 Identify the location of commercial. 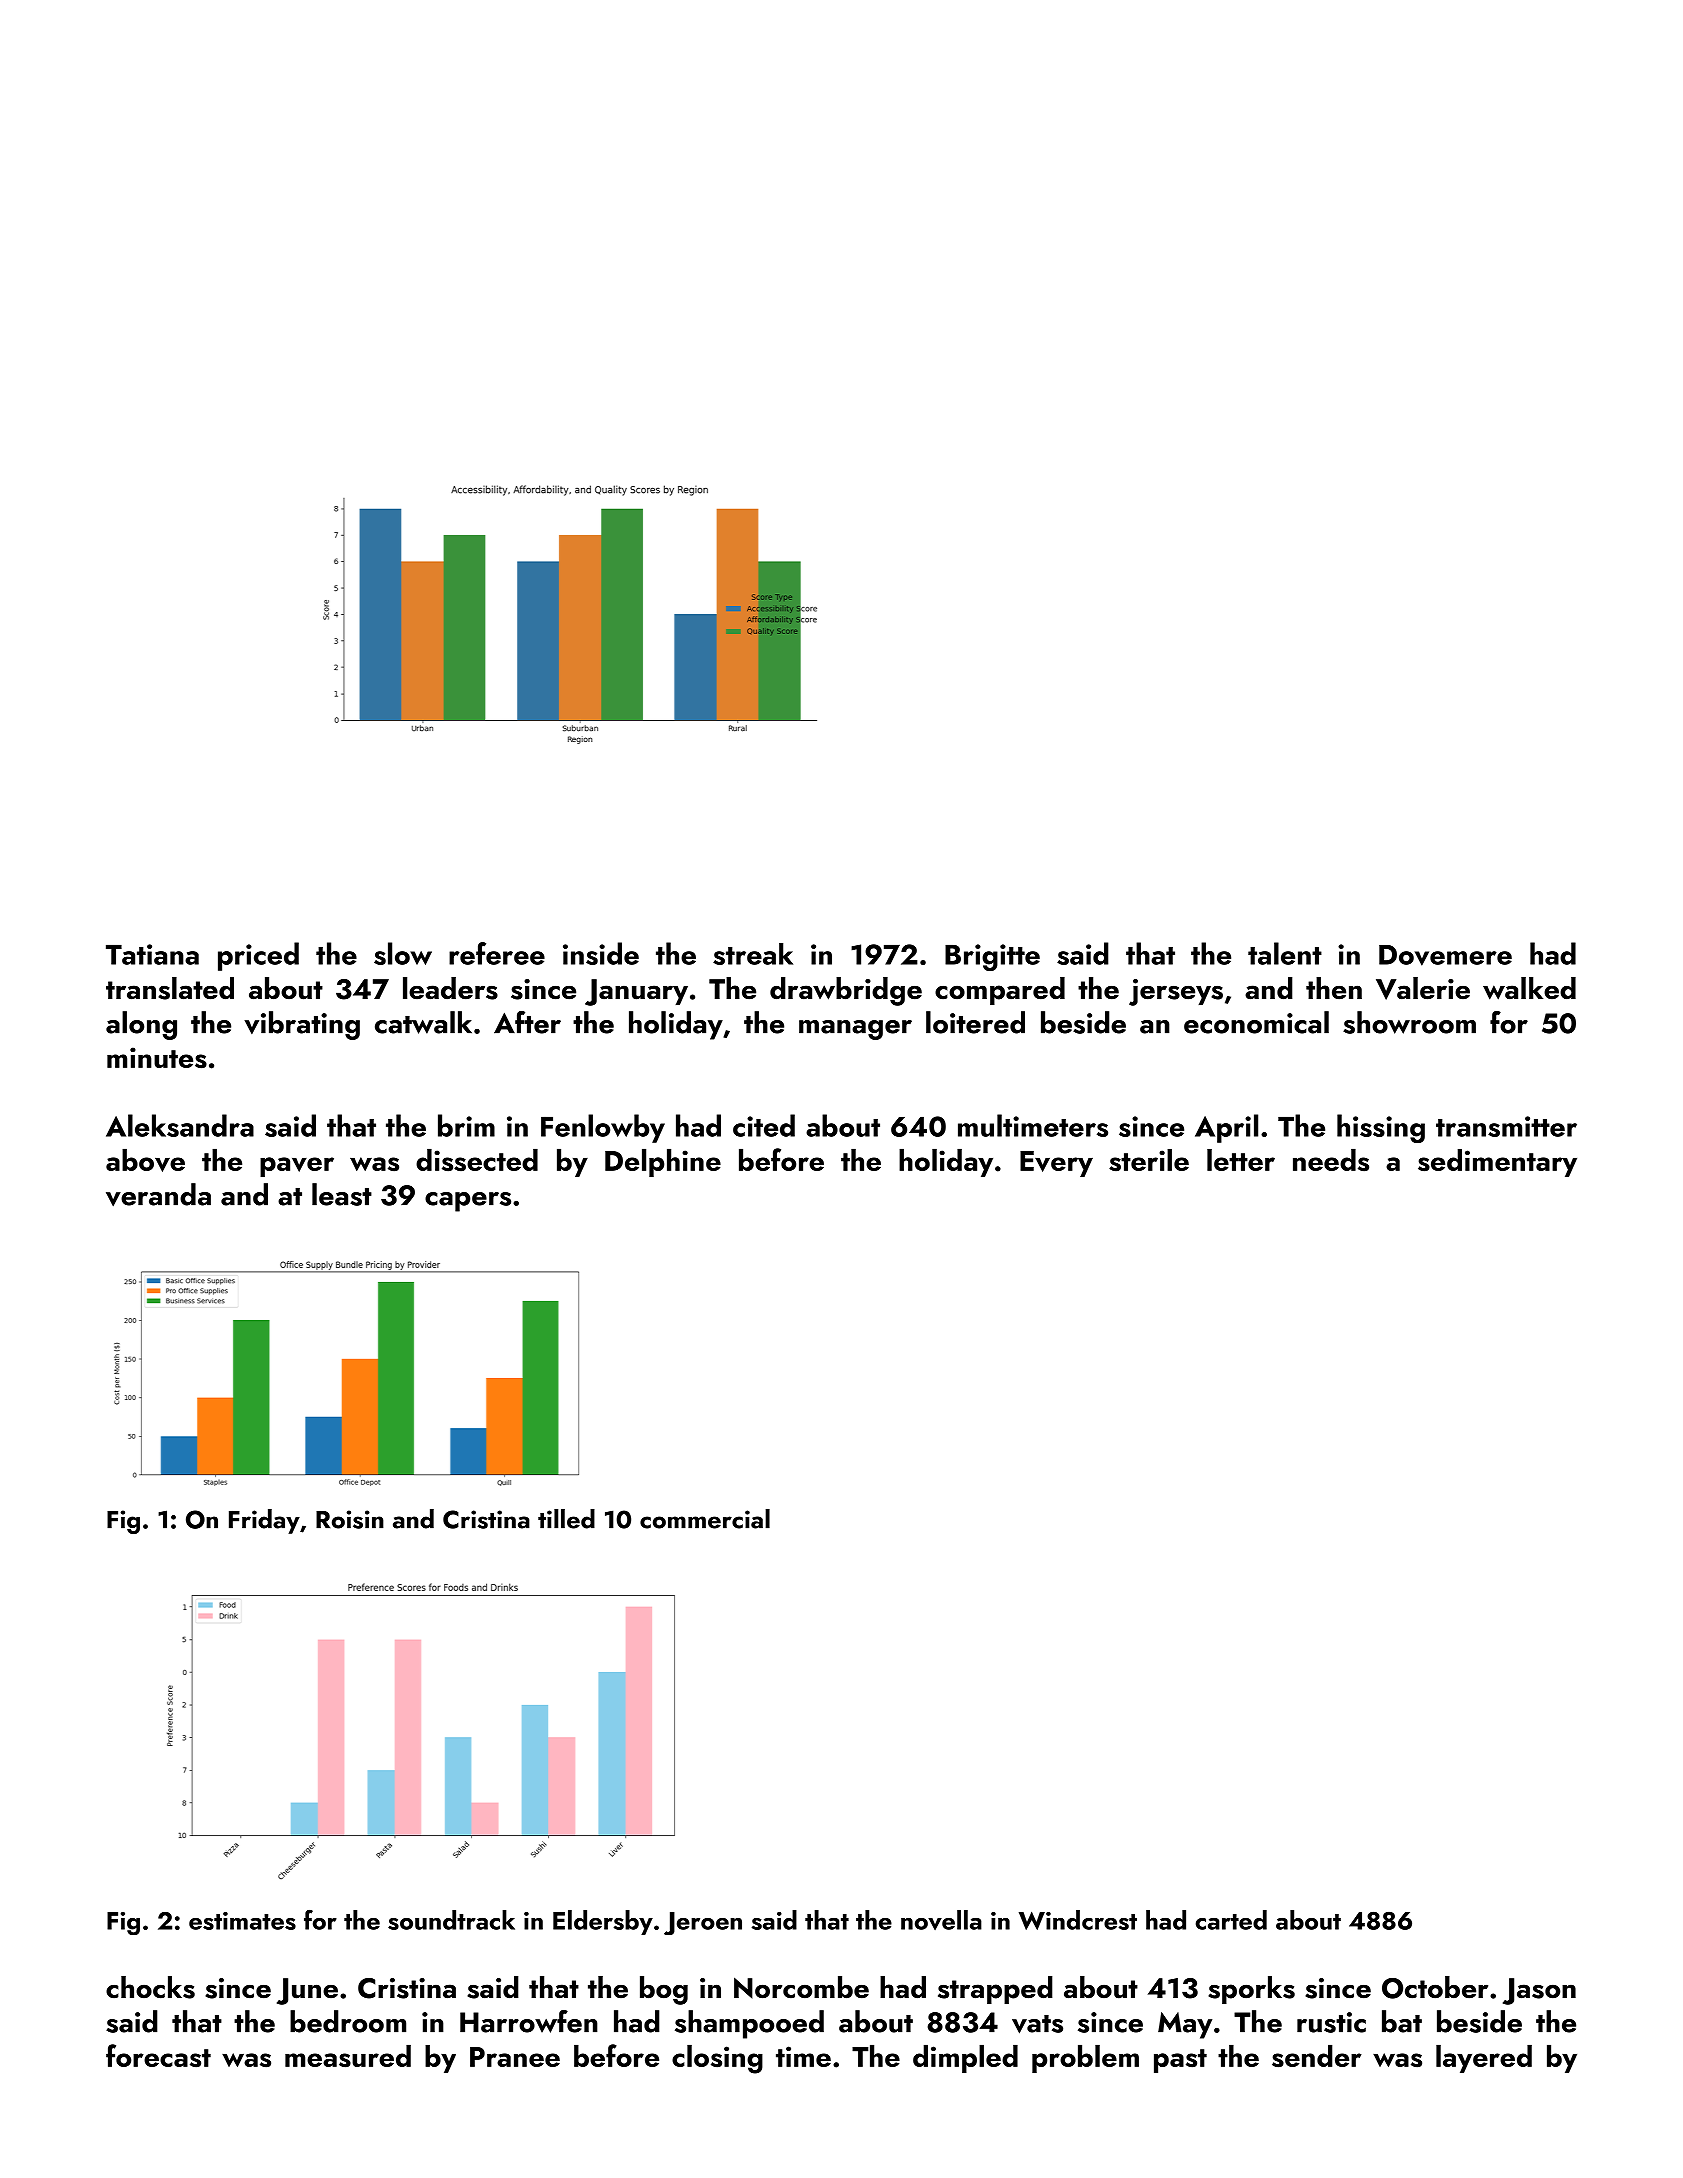
(705, 1519).
